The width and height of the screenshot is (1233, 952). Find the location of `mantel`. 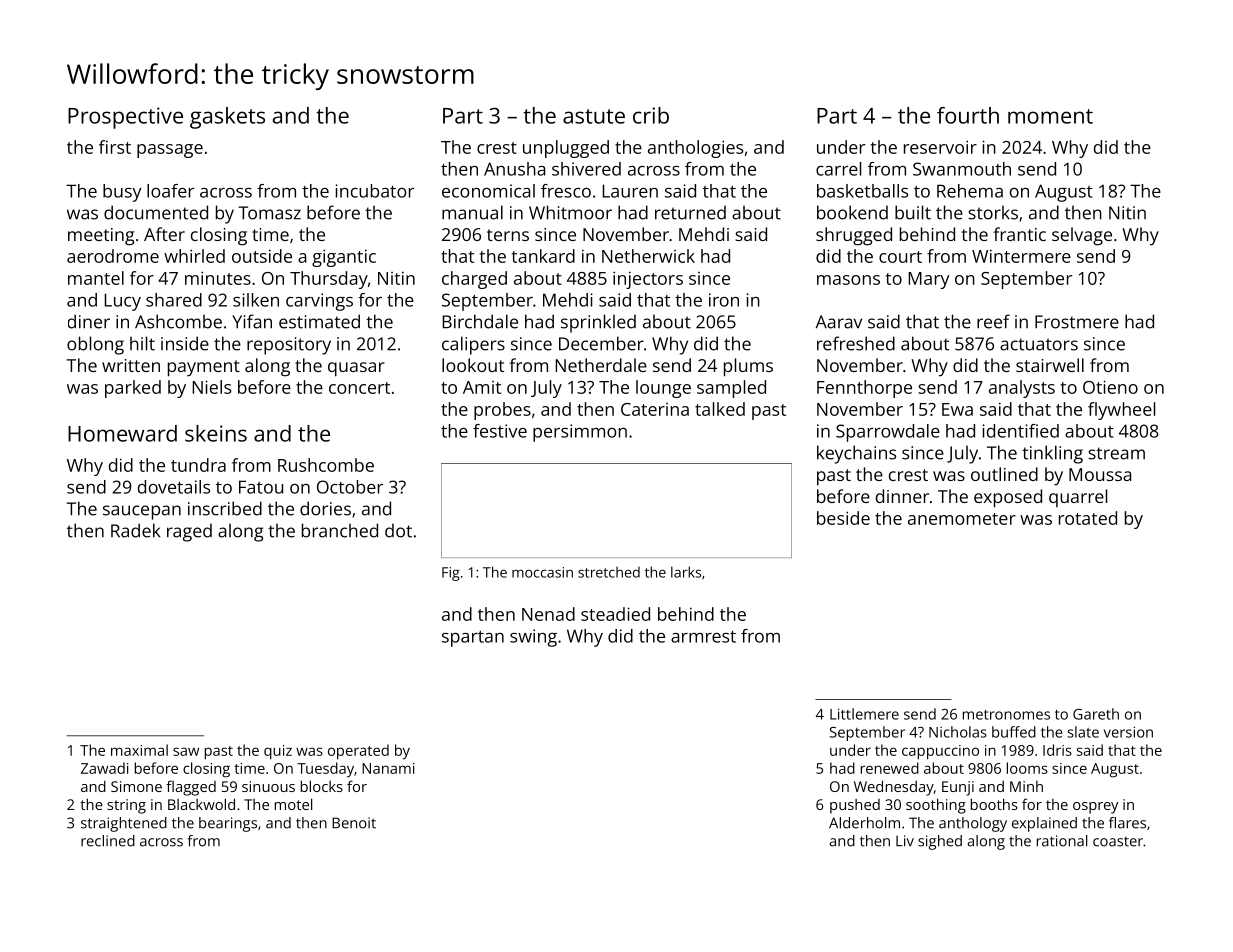

mantel is located at coordinates (96, 278).
